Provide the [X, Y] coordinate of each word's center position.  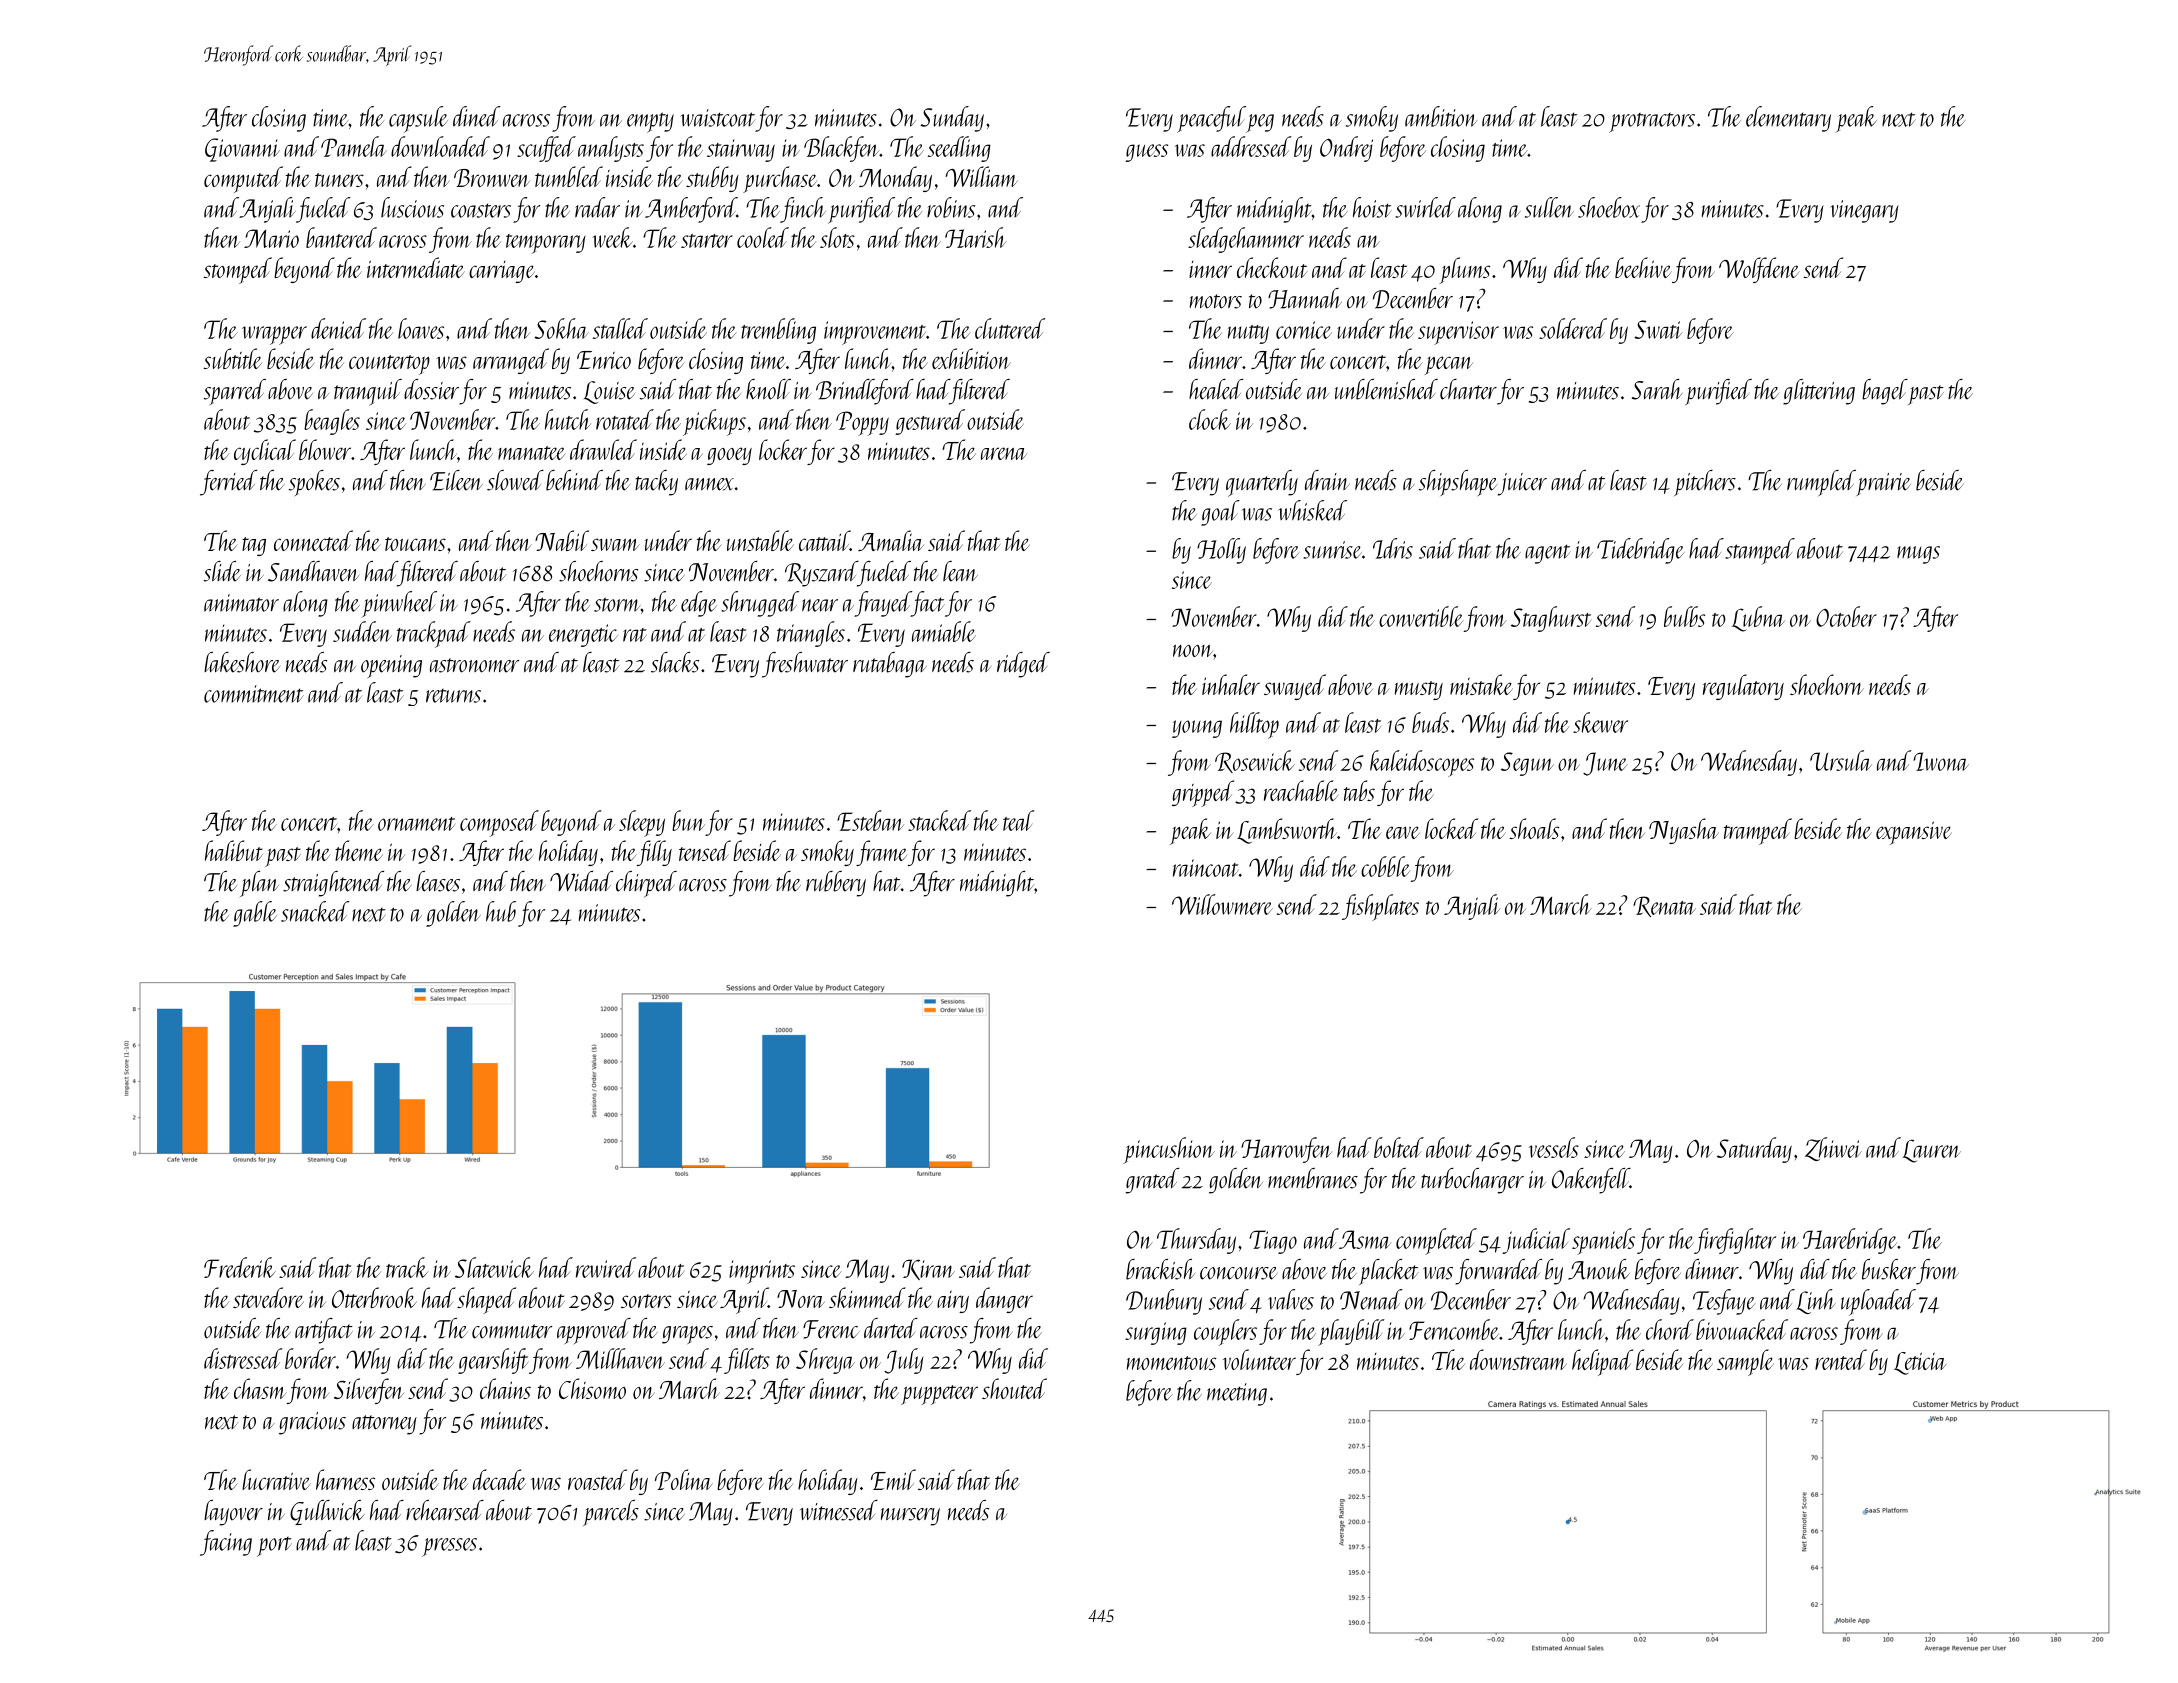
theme [359, 850]
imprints [762, 1272]
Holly [1221, 551]
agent [1548, 554]
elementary [1788, 119]
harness [345, 1479]
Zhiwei [1833, 1149]
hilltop [1254, 725]
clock [1210, 419]
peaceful [1211, 119]
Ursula [1841, 760]
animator [241, 603]
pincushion [1169, 1150]
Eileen [456, 480]
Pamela [354, 146]
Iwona [1941, 761]
